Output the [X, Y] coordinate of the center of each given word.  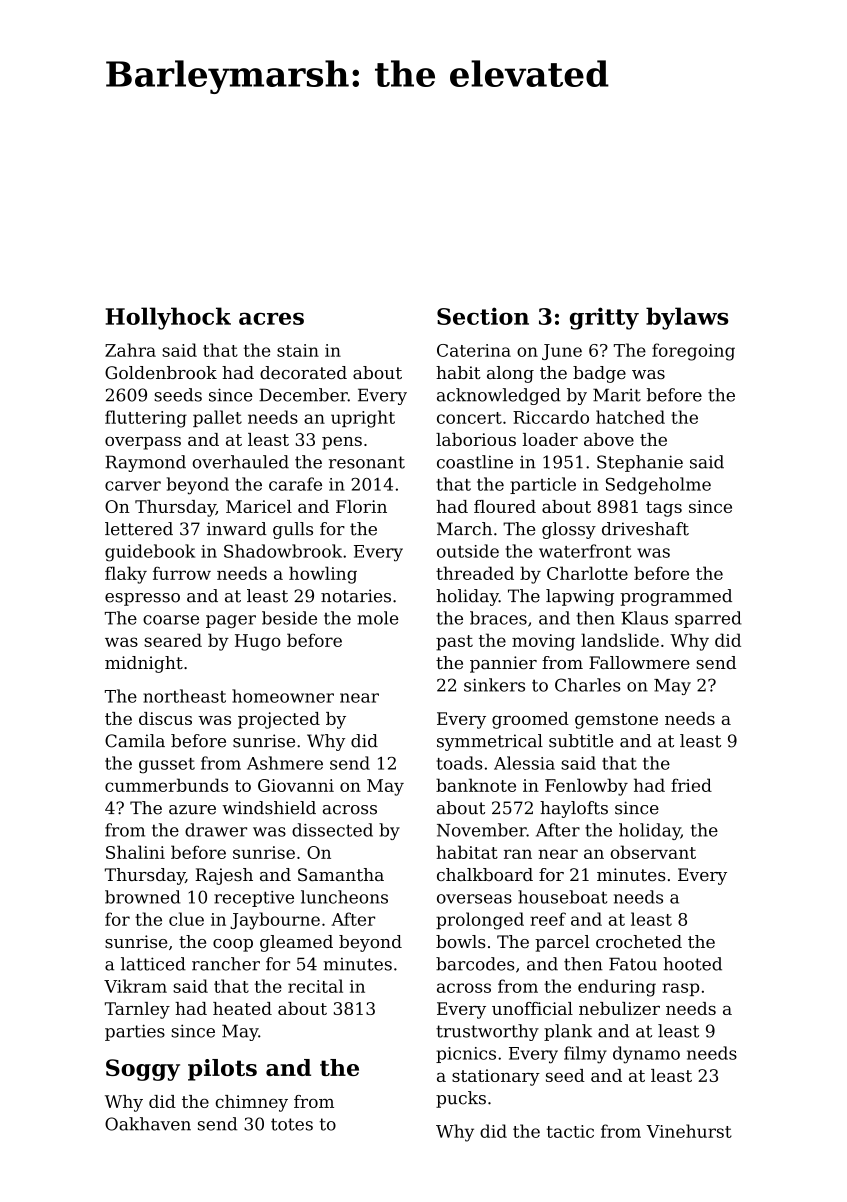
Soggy [143, 1070]
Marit [617, 395]
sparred [708, 619]
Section [483, 316]
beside [289, 618]
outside [468, 551]
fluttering [146, 419]
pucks [461, 1099]
